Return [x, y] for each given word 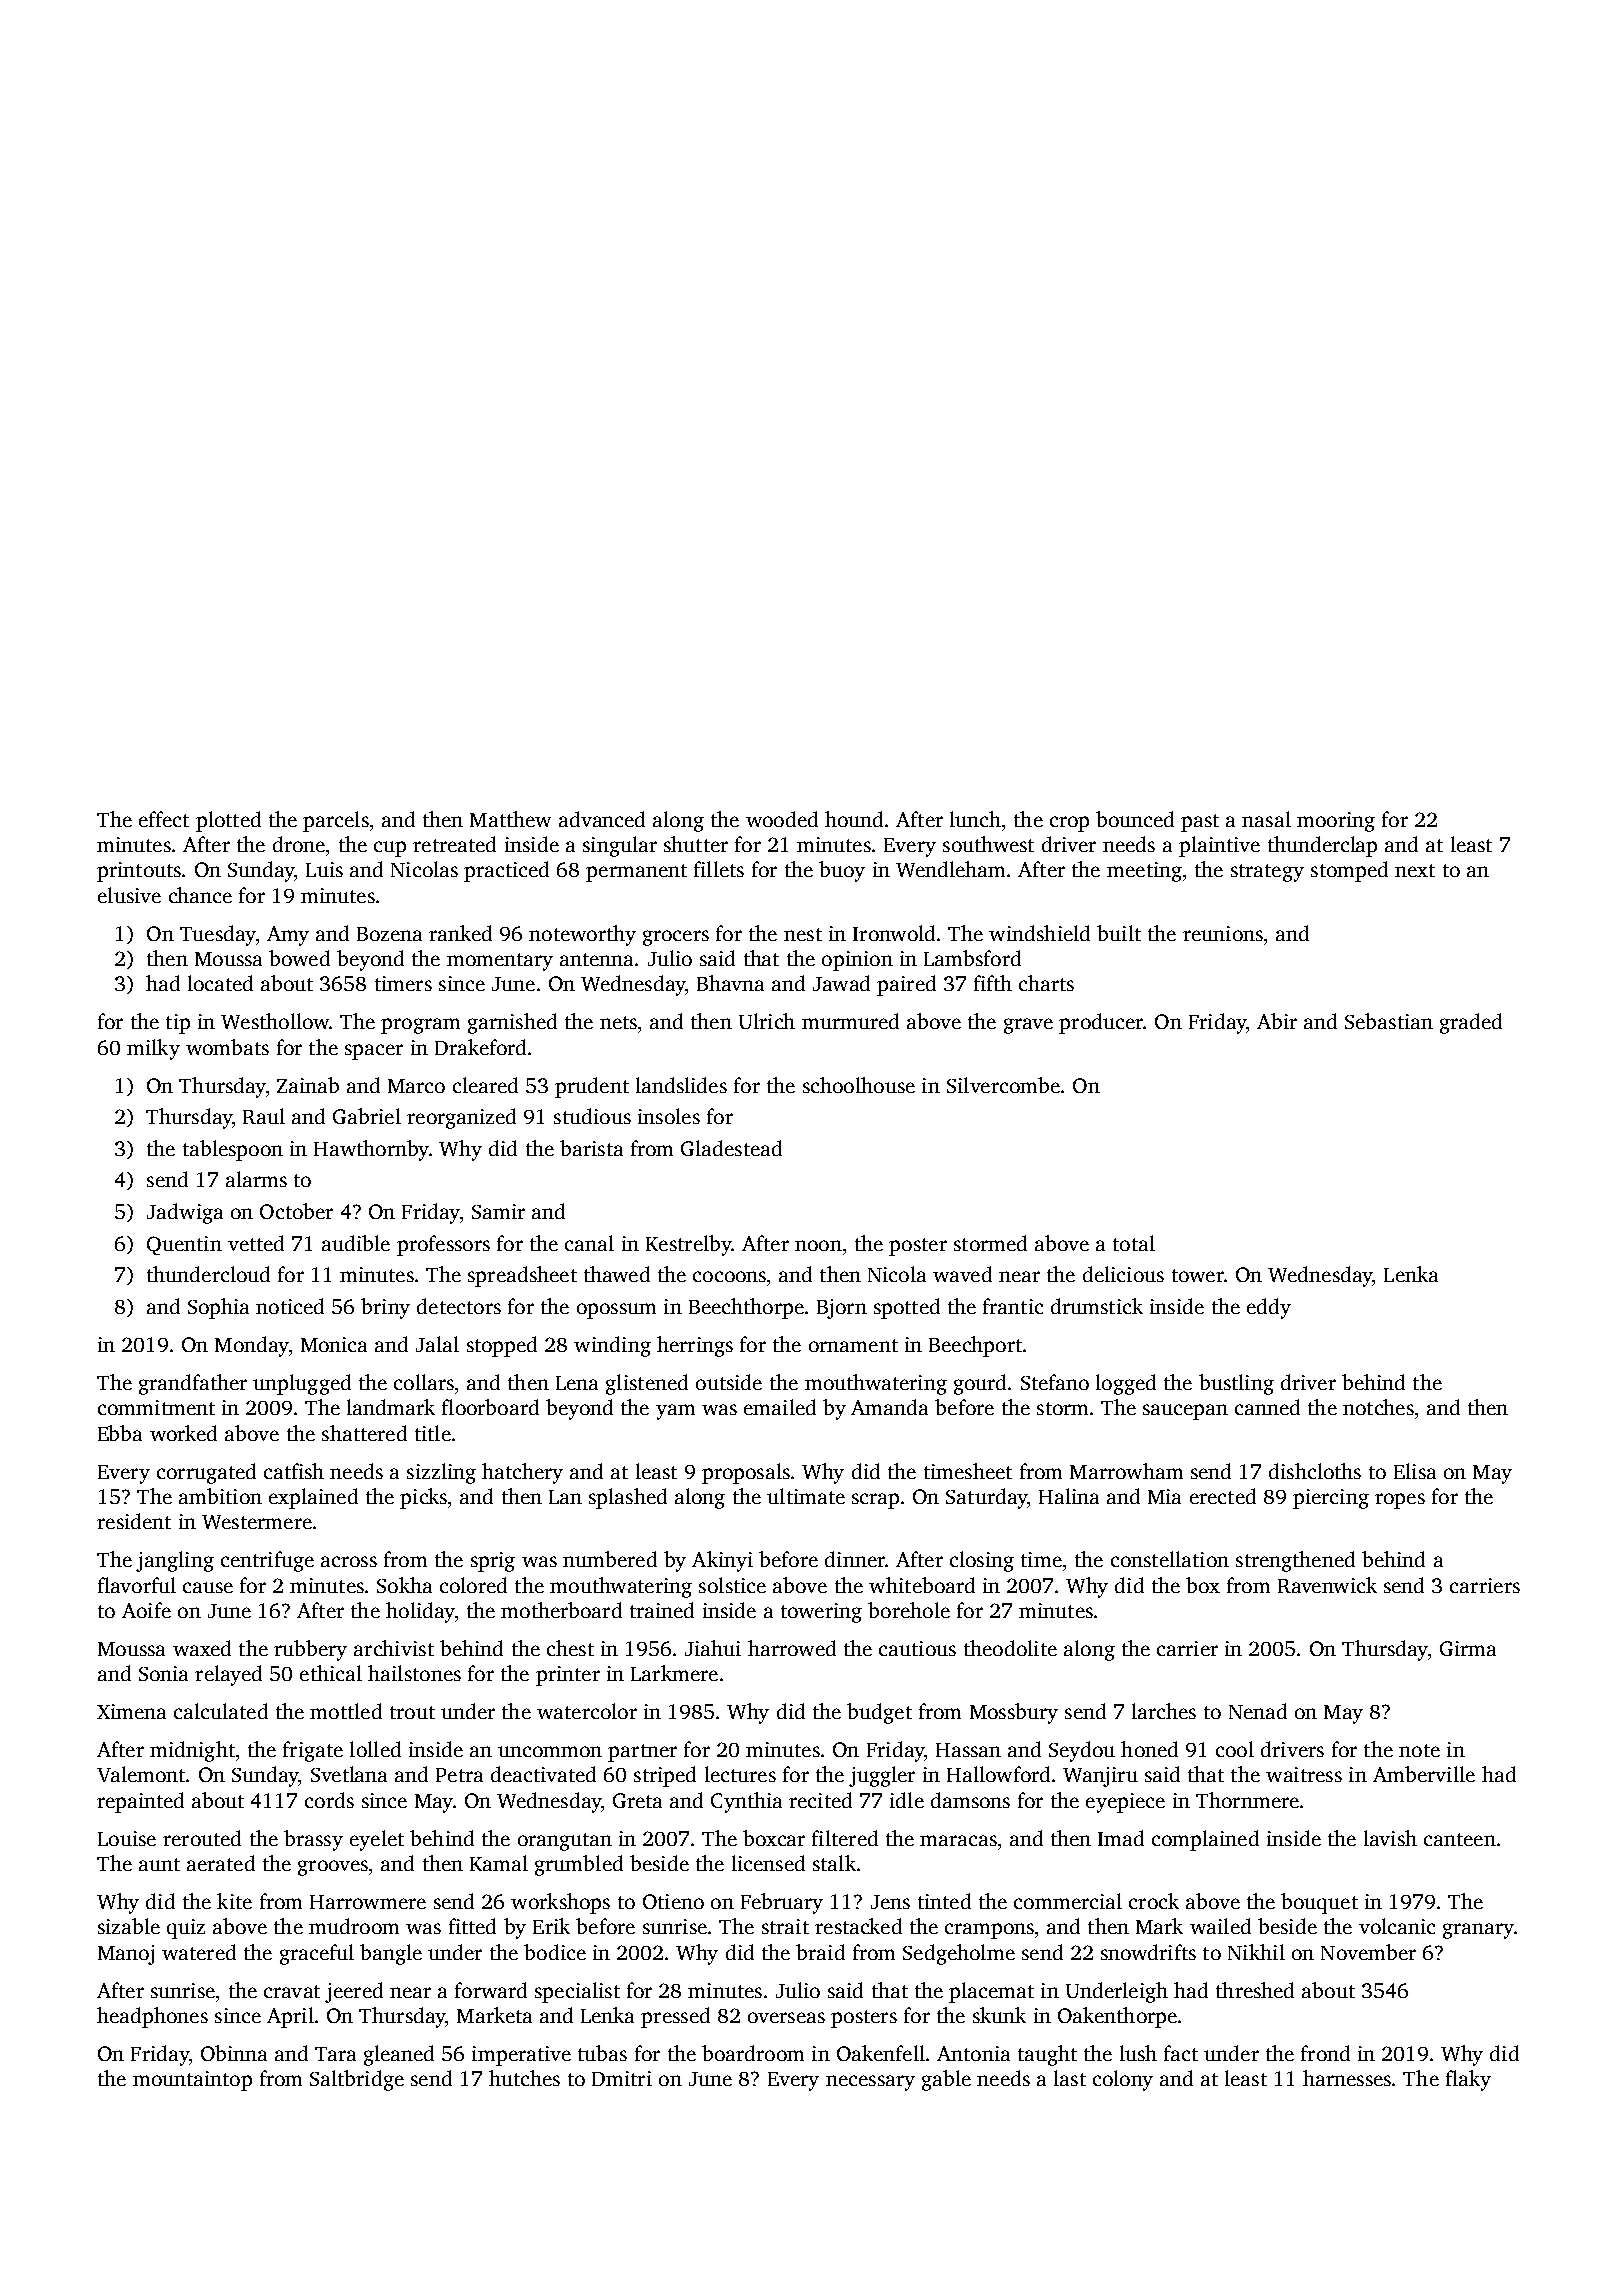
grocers [676, 938]
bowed [299, 958]
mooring [1336, 822]
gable [946, 2080]
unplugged [302, 1384]
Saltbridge [357, 2080]
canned [1267, 1407]
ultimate [806, 1496]
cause [208, 1587]
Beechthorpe [746, 1308]
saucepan [1185, 1412]
